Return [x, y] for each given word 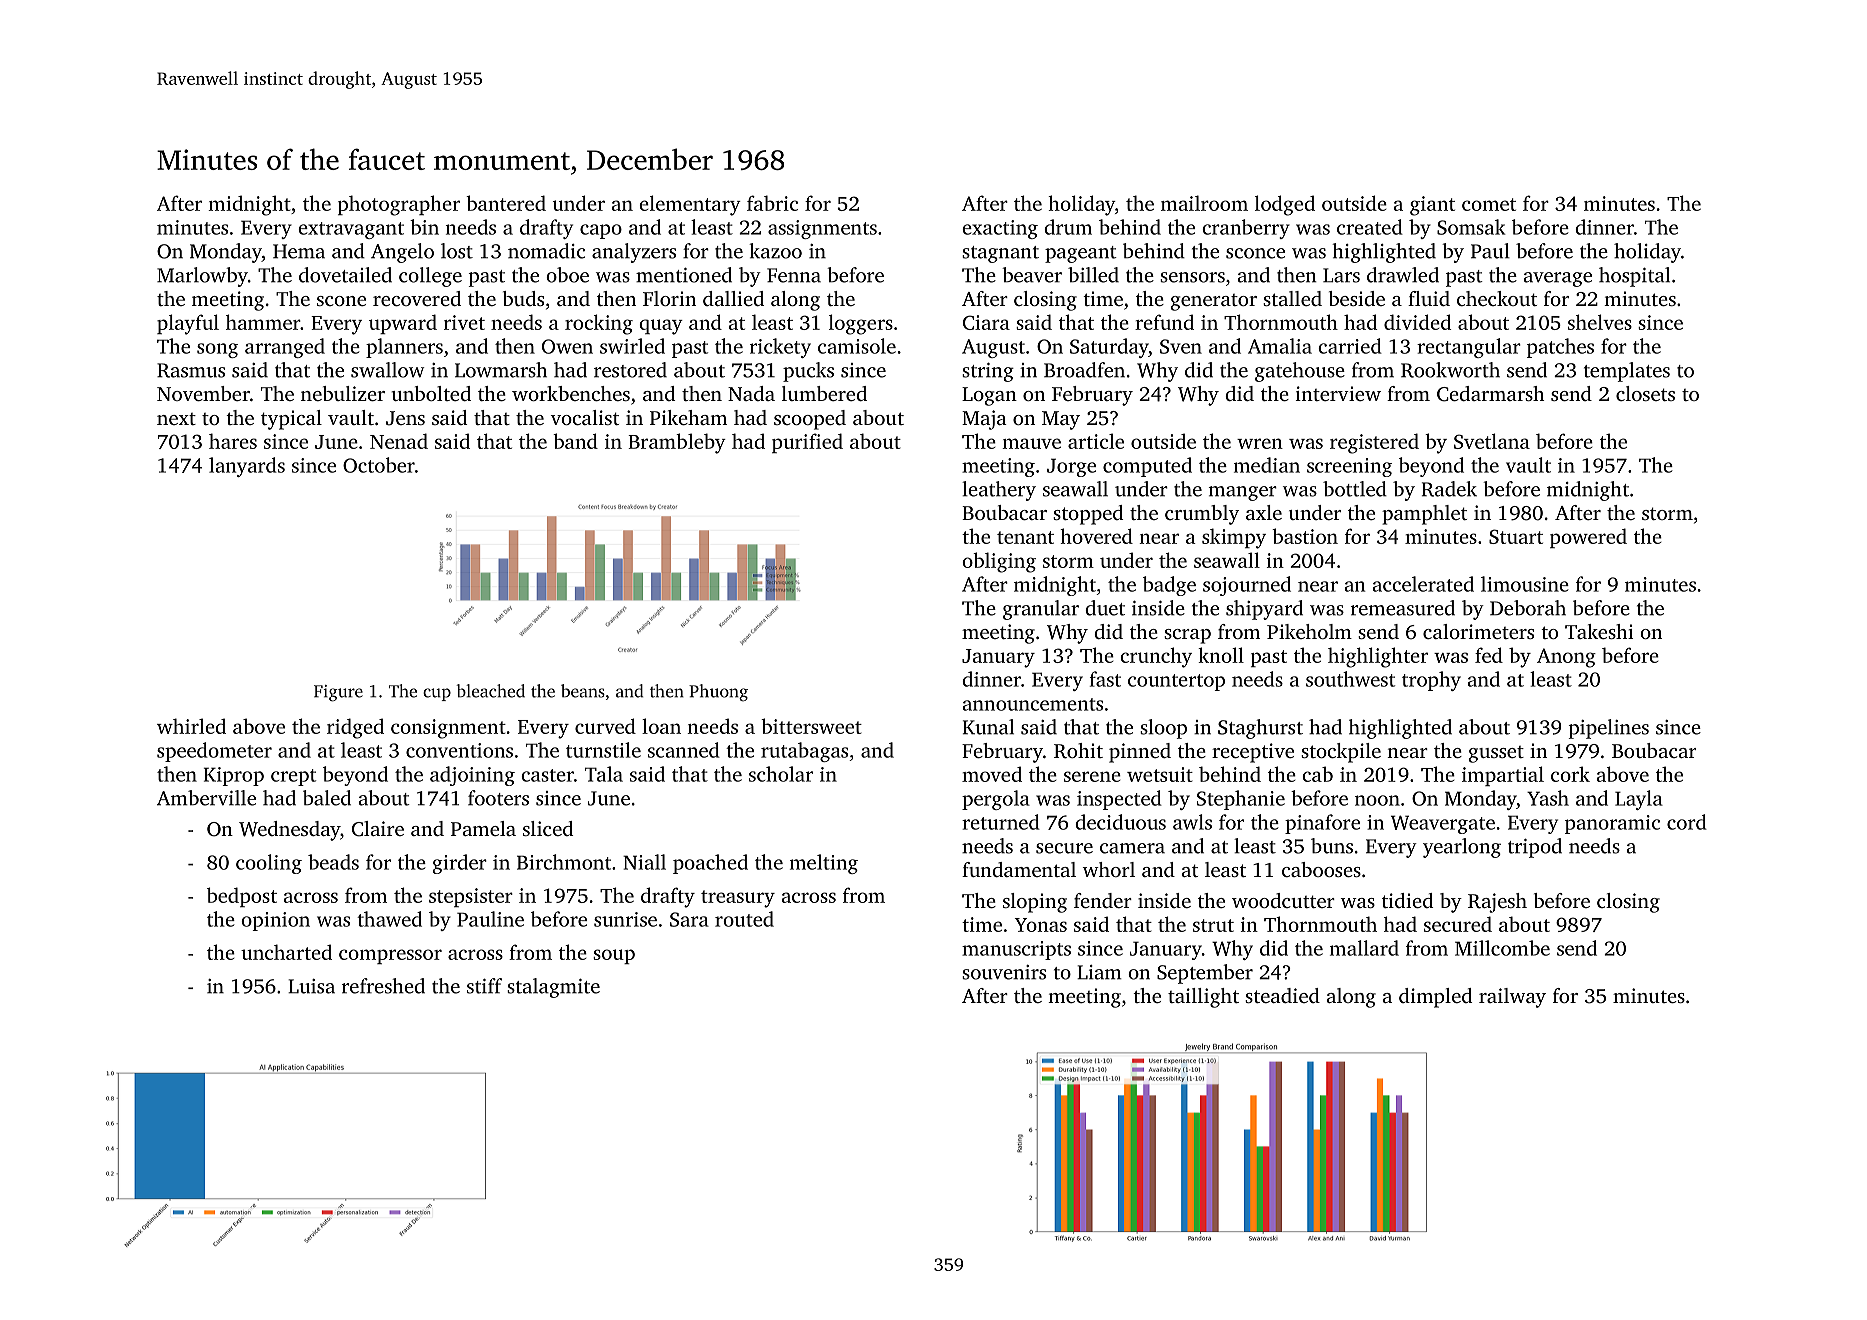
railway [1512, 998]
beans [583, 691]
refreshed [383, 986]
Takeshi [1599, 631]
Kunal [988, 727]
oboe [567, 275]
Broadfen [1084, 370]
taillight [1203, 998]
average [1558, 279]
